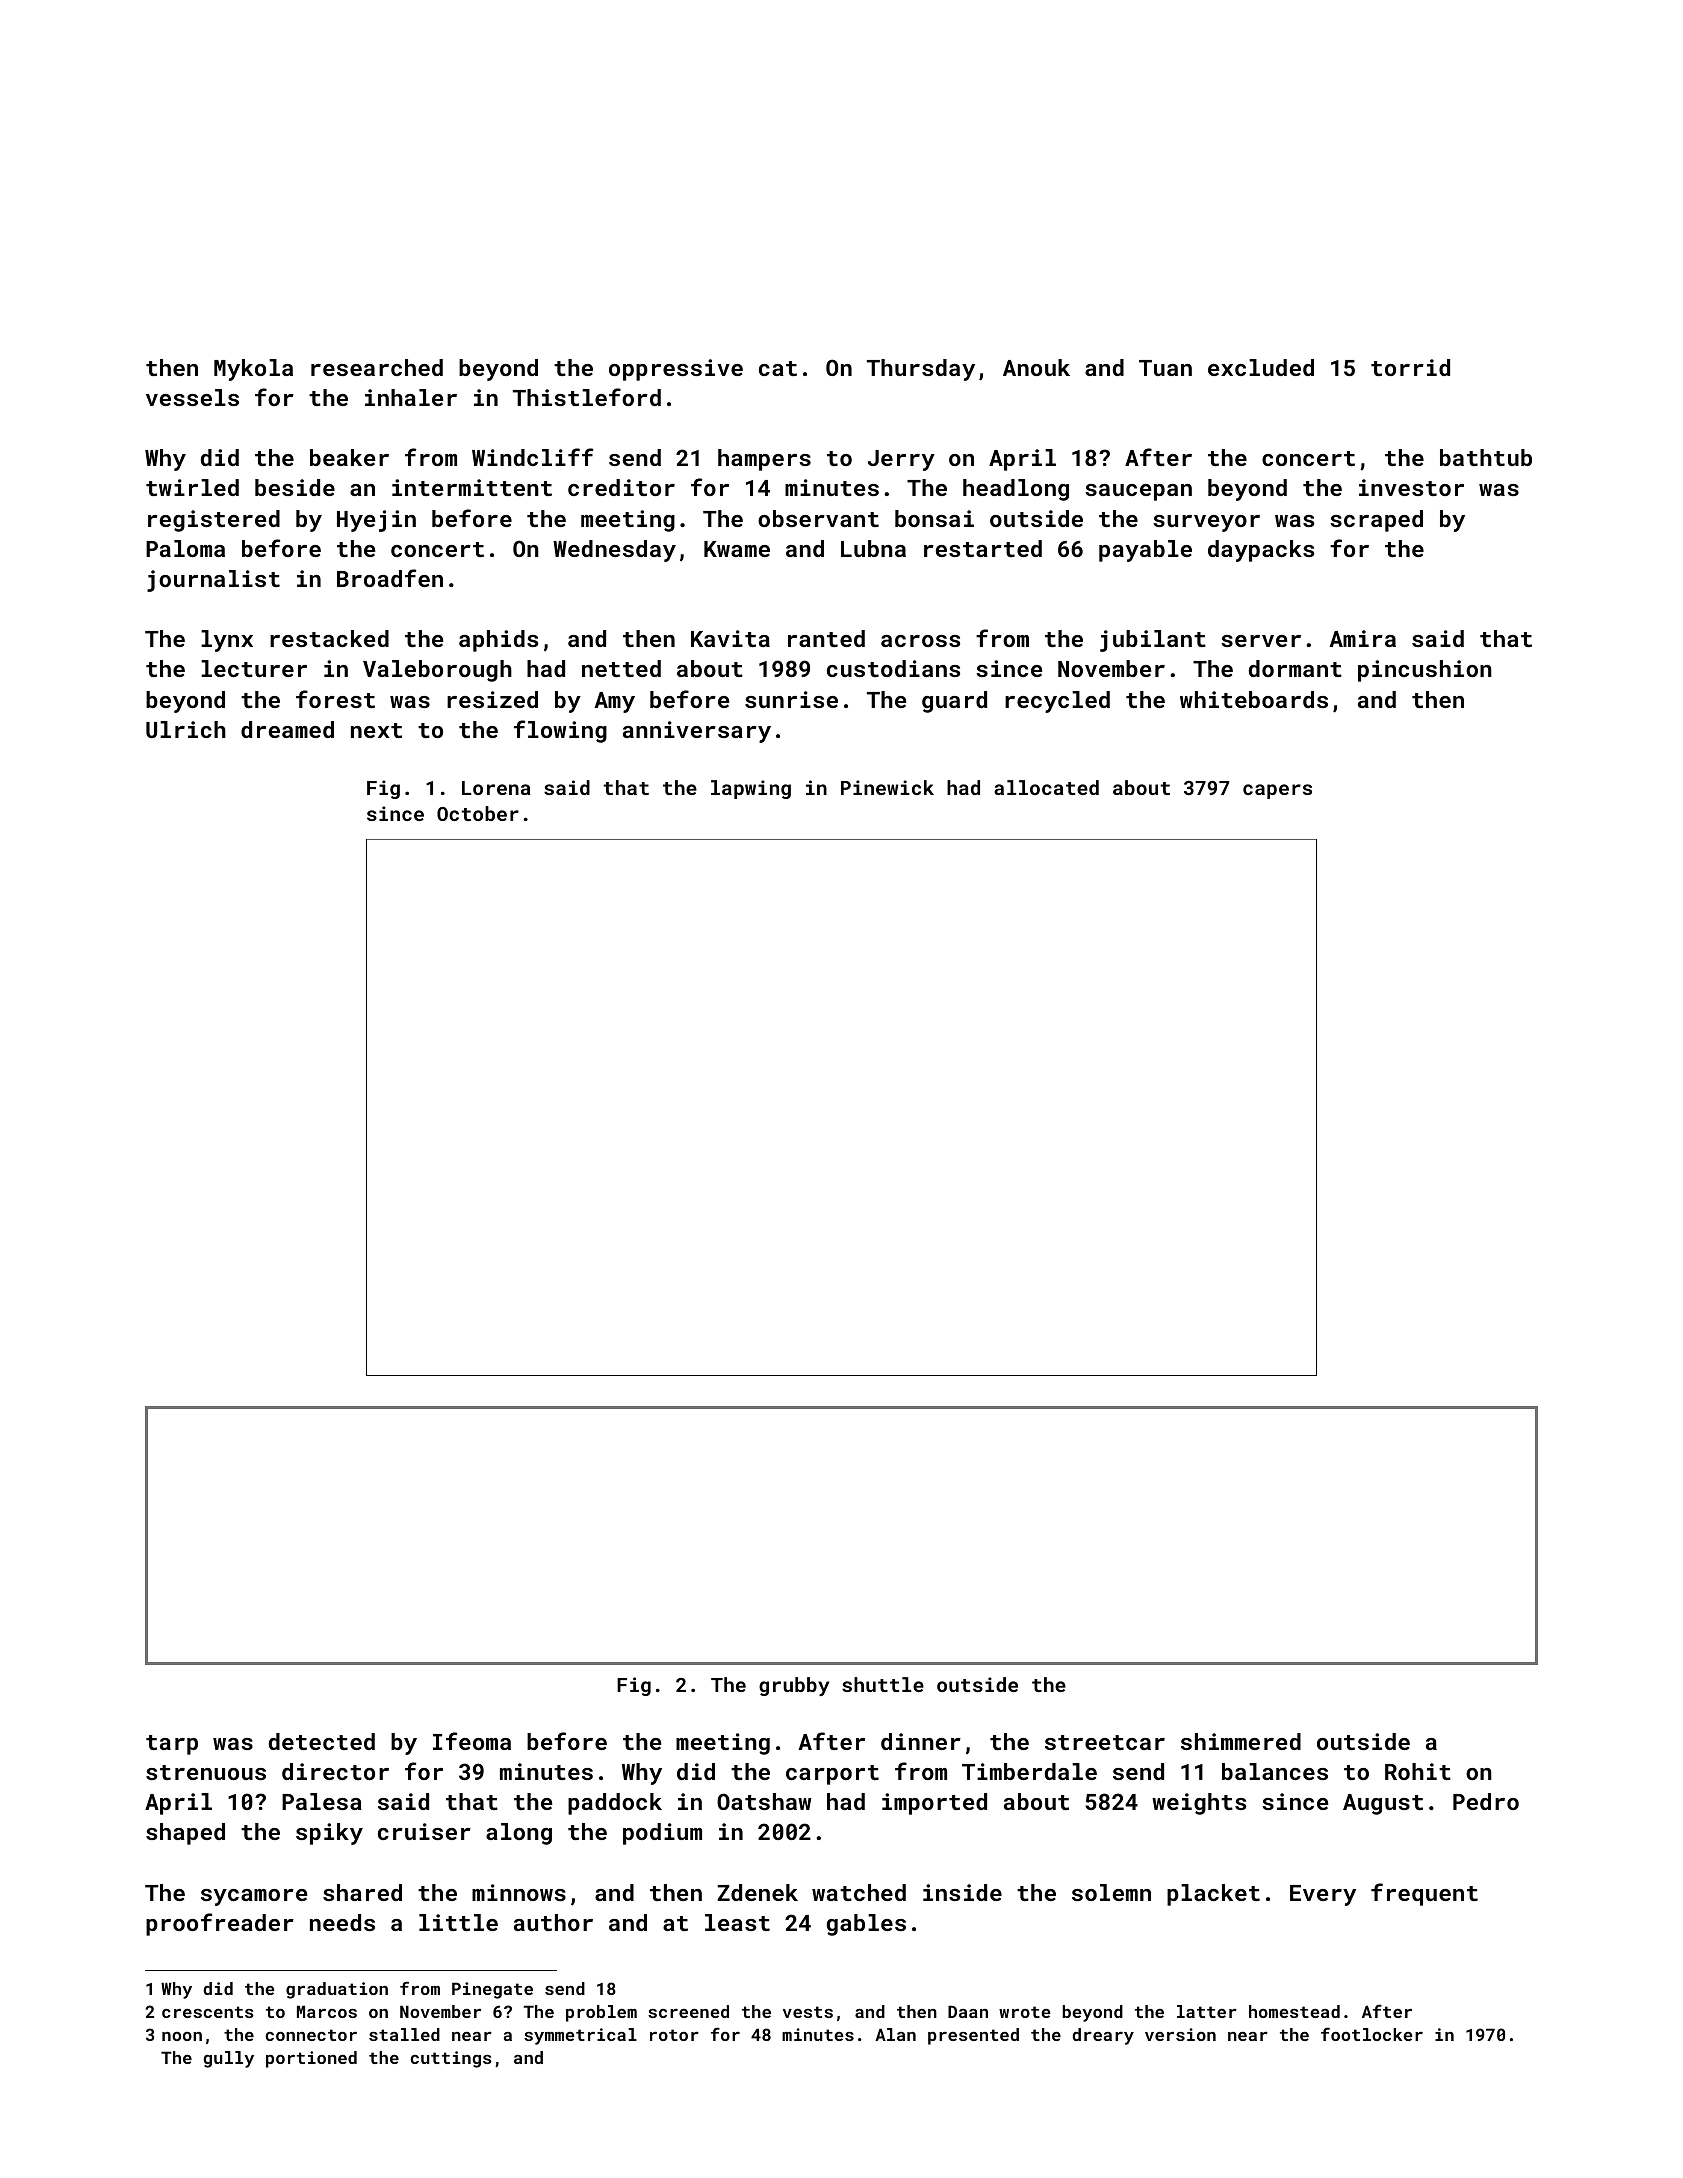 The width and height of the document is (1683, 2178). Describe the element at coordinates (621, 487) in the document. I see `creditor` at that location.
